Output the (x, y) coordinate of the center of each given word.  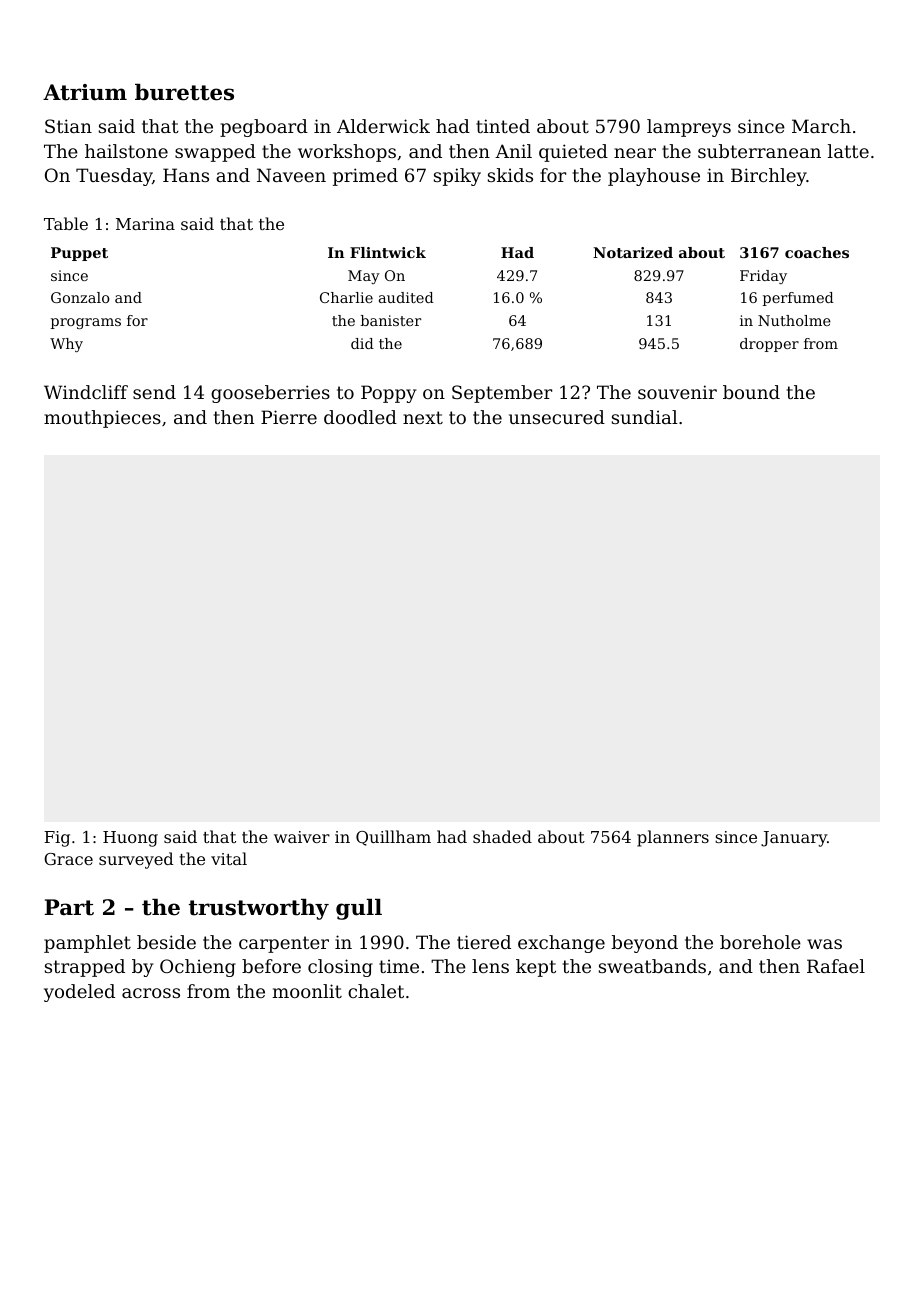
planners (673, 838)
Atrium (85, 92)
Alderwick (383, 126)
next (423, 417)
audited (406, 297)
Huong (130, 839)
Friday (763, 277)
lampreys (689, 128)
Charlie (346, 297)
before (271, 966)
